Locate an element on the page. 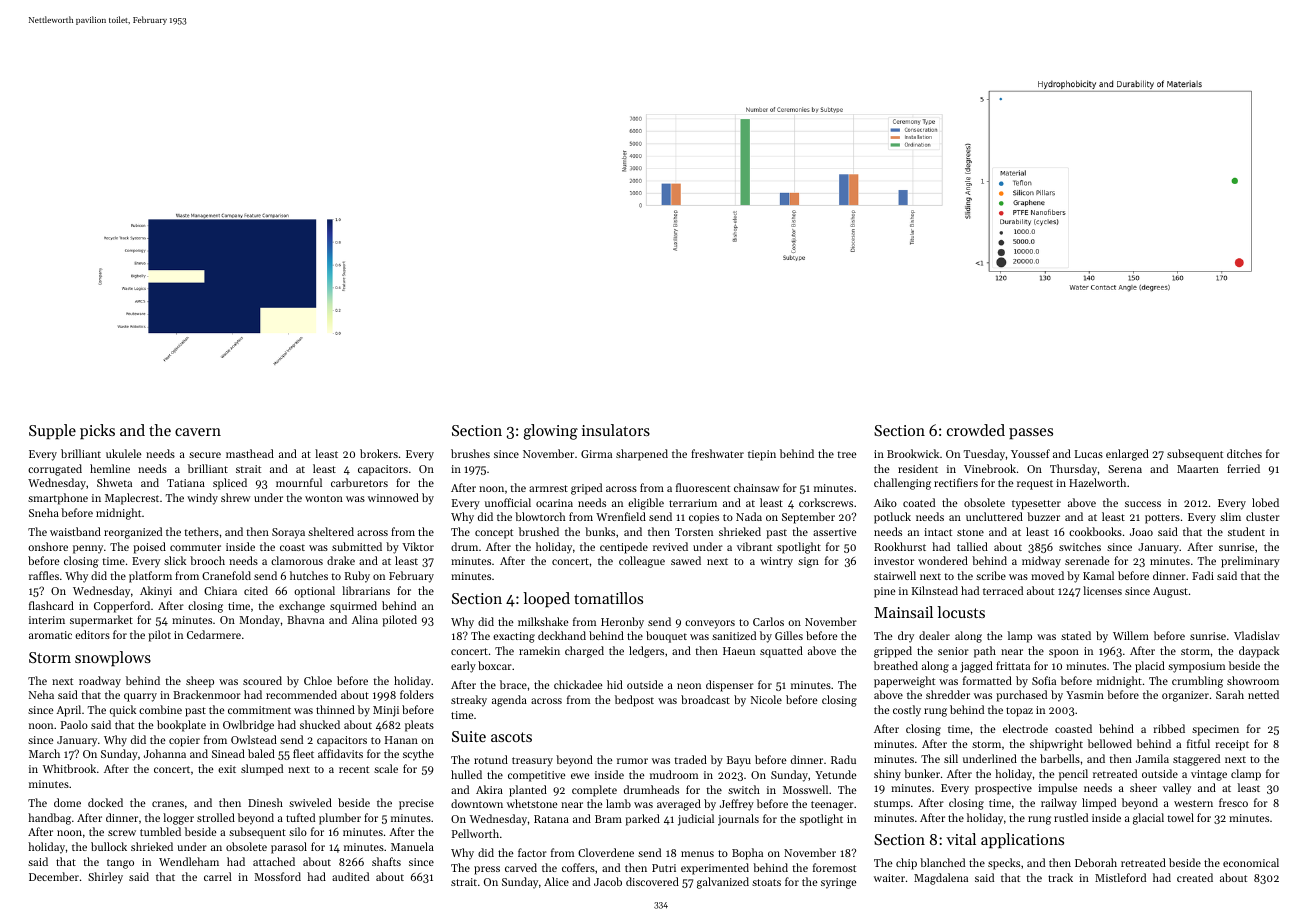 The height and width of the document is (924, 1308). Whitbrook is located at coordinates (69, 768).
